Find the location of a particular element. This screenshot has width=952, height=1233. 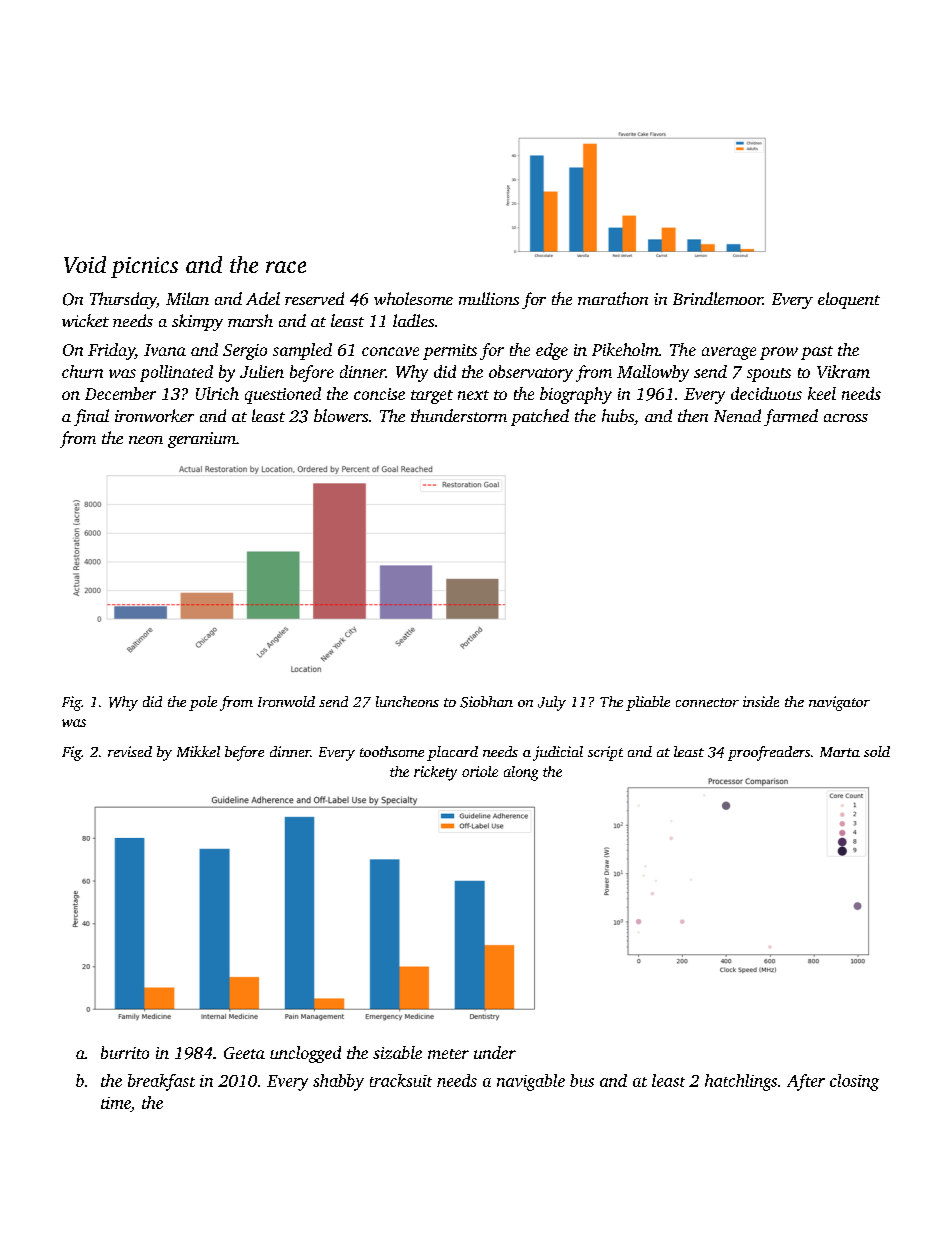

blowers is located at coordinates (341, 415).
